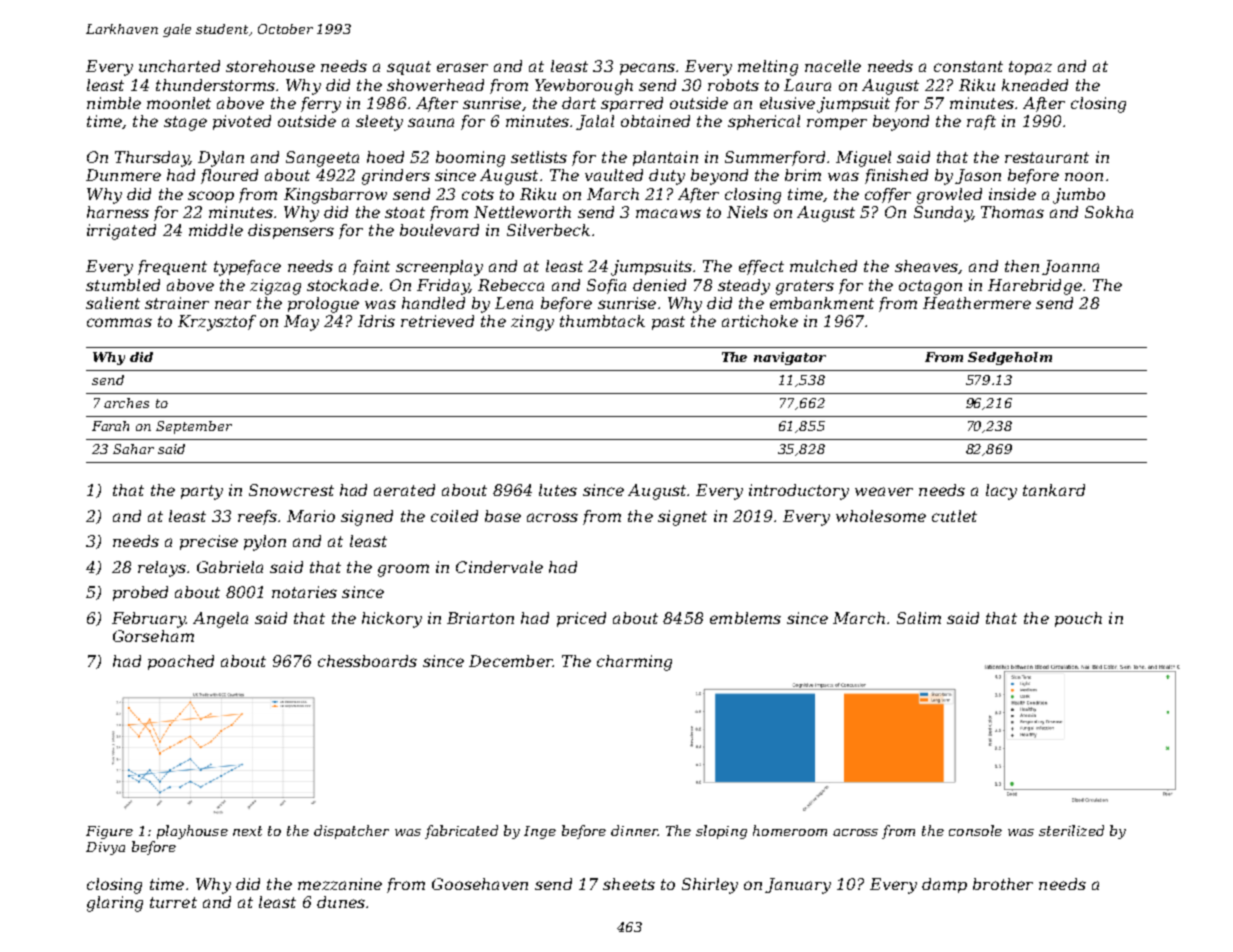 The image size is (1233, 952). I want to click on base, so click(503, 516).
